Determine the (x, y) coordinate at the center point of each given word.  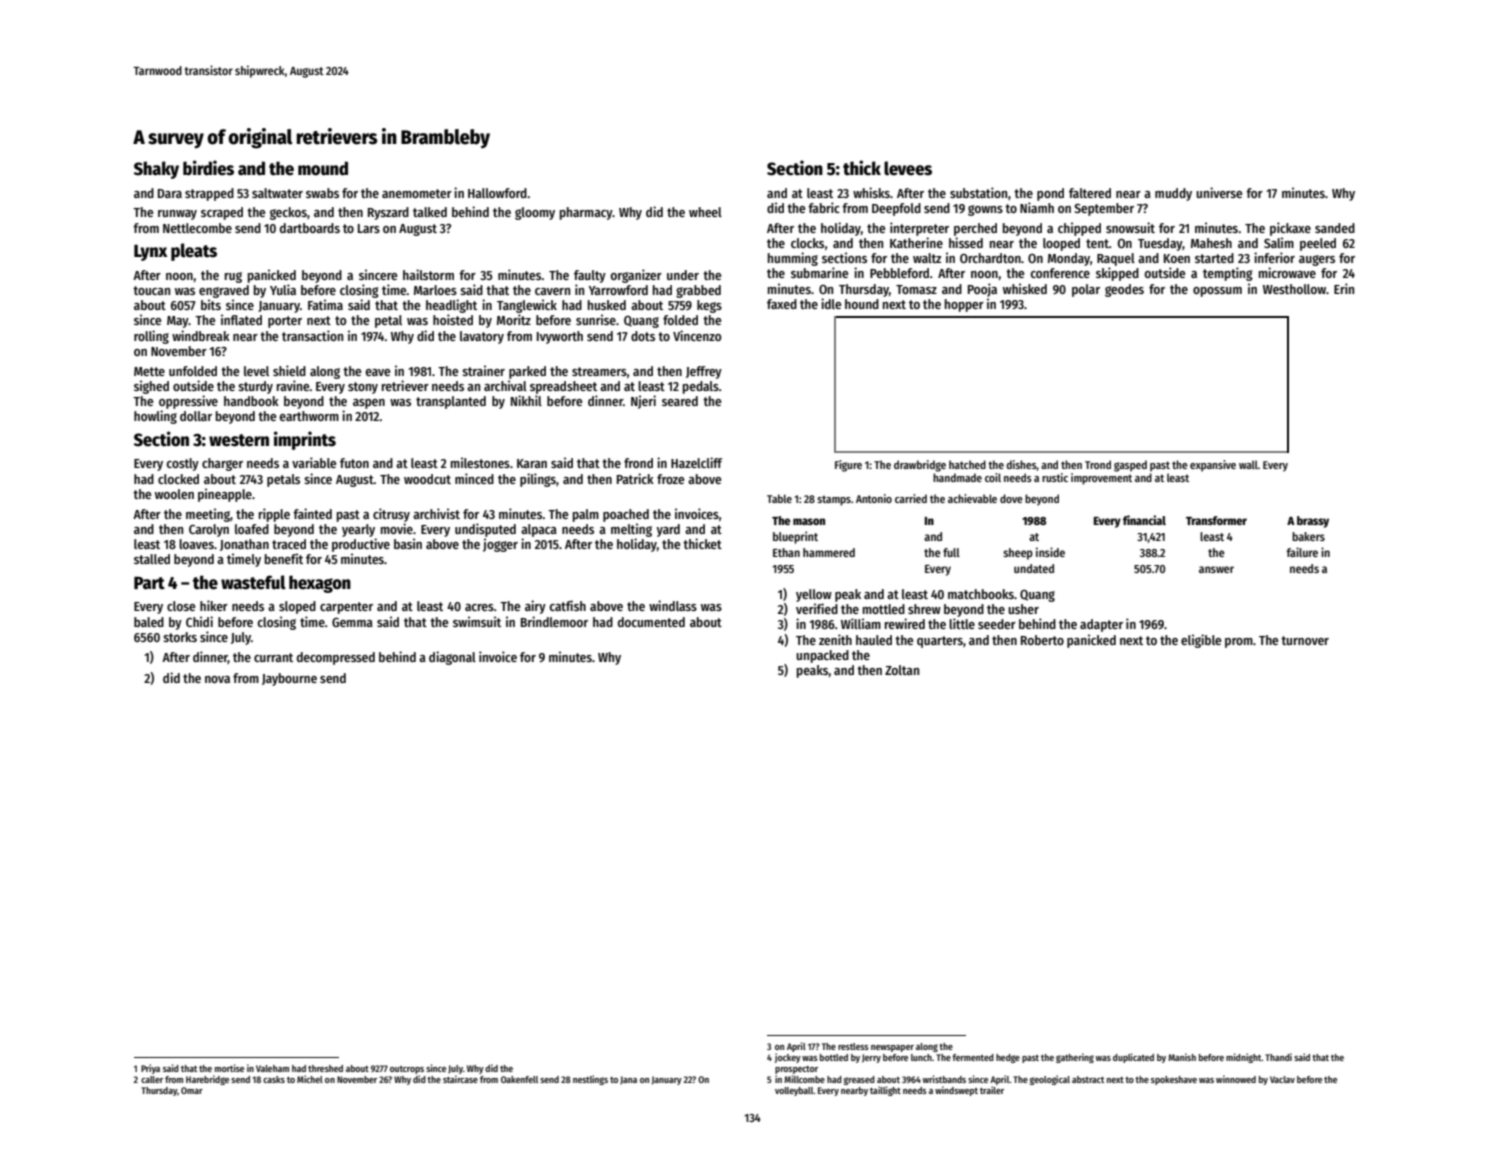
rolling (151, 337)
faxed (782, 304)
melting (631, 530)
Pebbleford (899, 273)
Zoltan (902, 670)
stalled (152, 559)
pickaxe (1290, 229)
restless (853, 1046)
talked (430, 212)
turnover (1305, 640)
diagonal (452, 658)
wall (1248, 464)
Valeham (272, 1068)
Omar (192, 1090)
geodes (1124, 290)
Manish (1182, 1057)
